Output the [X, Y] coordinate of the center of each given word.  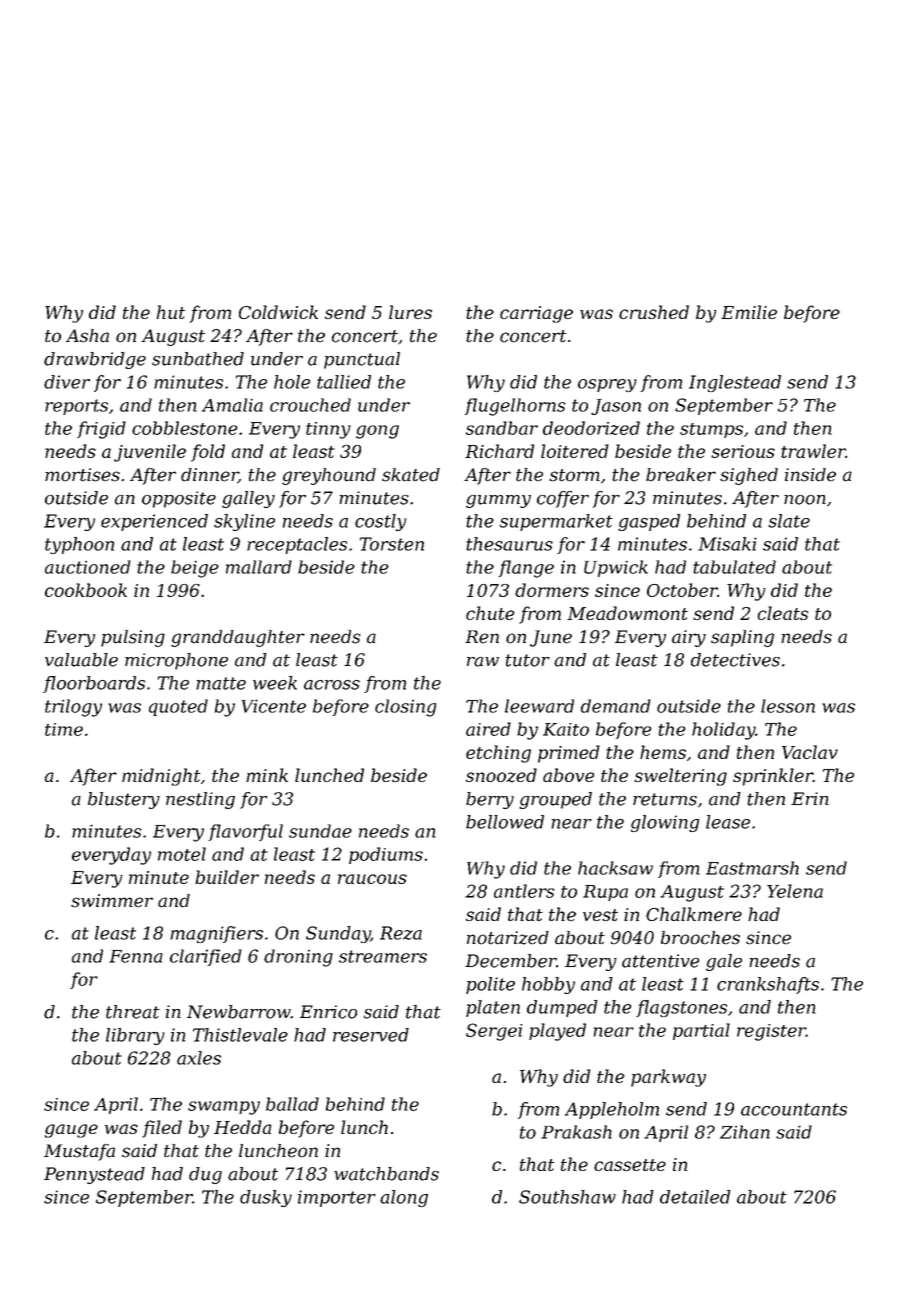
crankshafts [768, 985]
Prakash [576, 1132]
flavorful [245, 832]
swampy [224, 1108]
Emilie [749, 312]
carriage [536, 314]
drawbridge [95, 360]
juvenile [150, 453]
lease [728, 822]
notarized [508, 938]
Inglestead [735, 383]
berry [490, 800]
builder [227, 877]
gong [377, 432]
